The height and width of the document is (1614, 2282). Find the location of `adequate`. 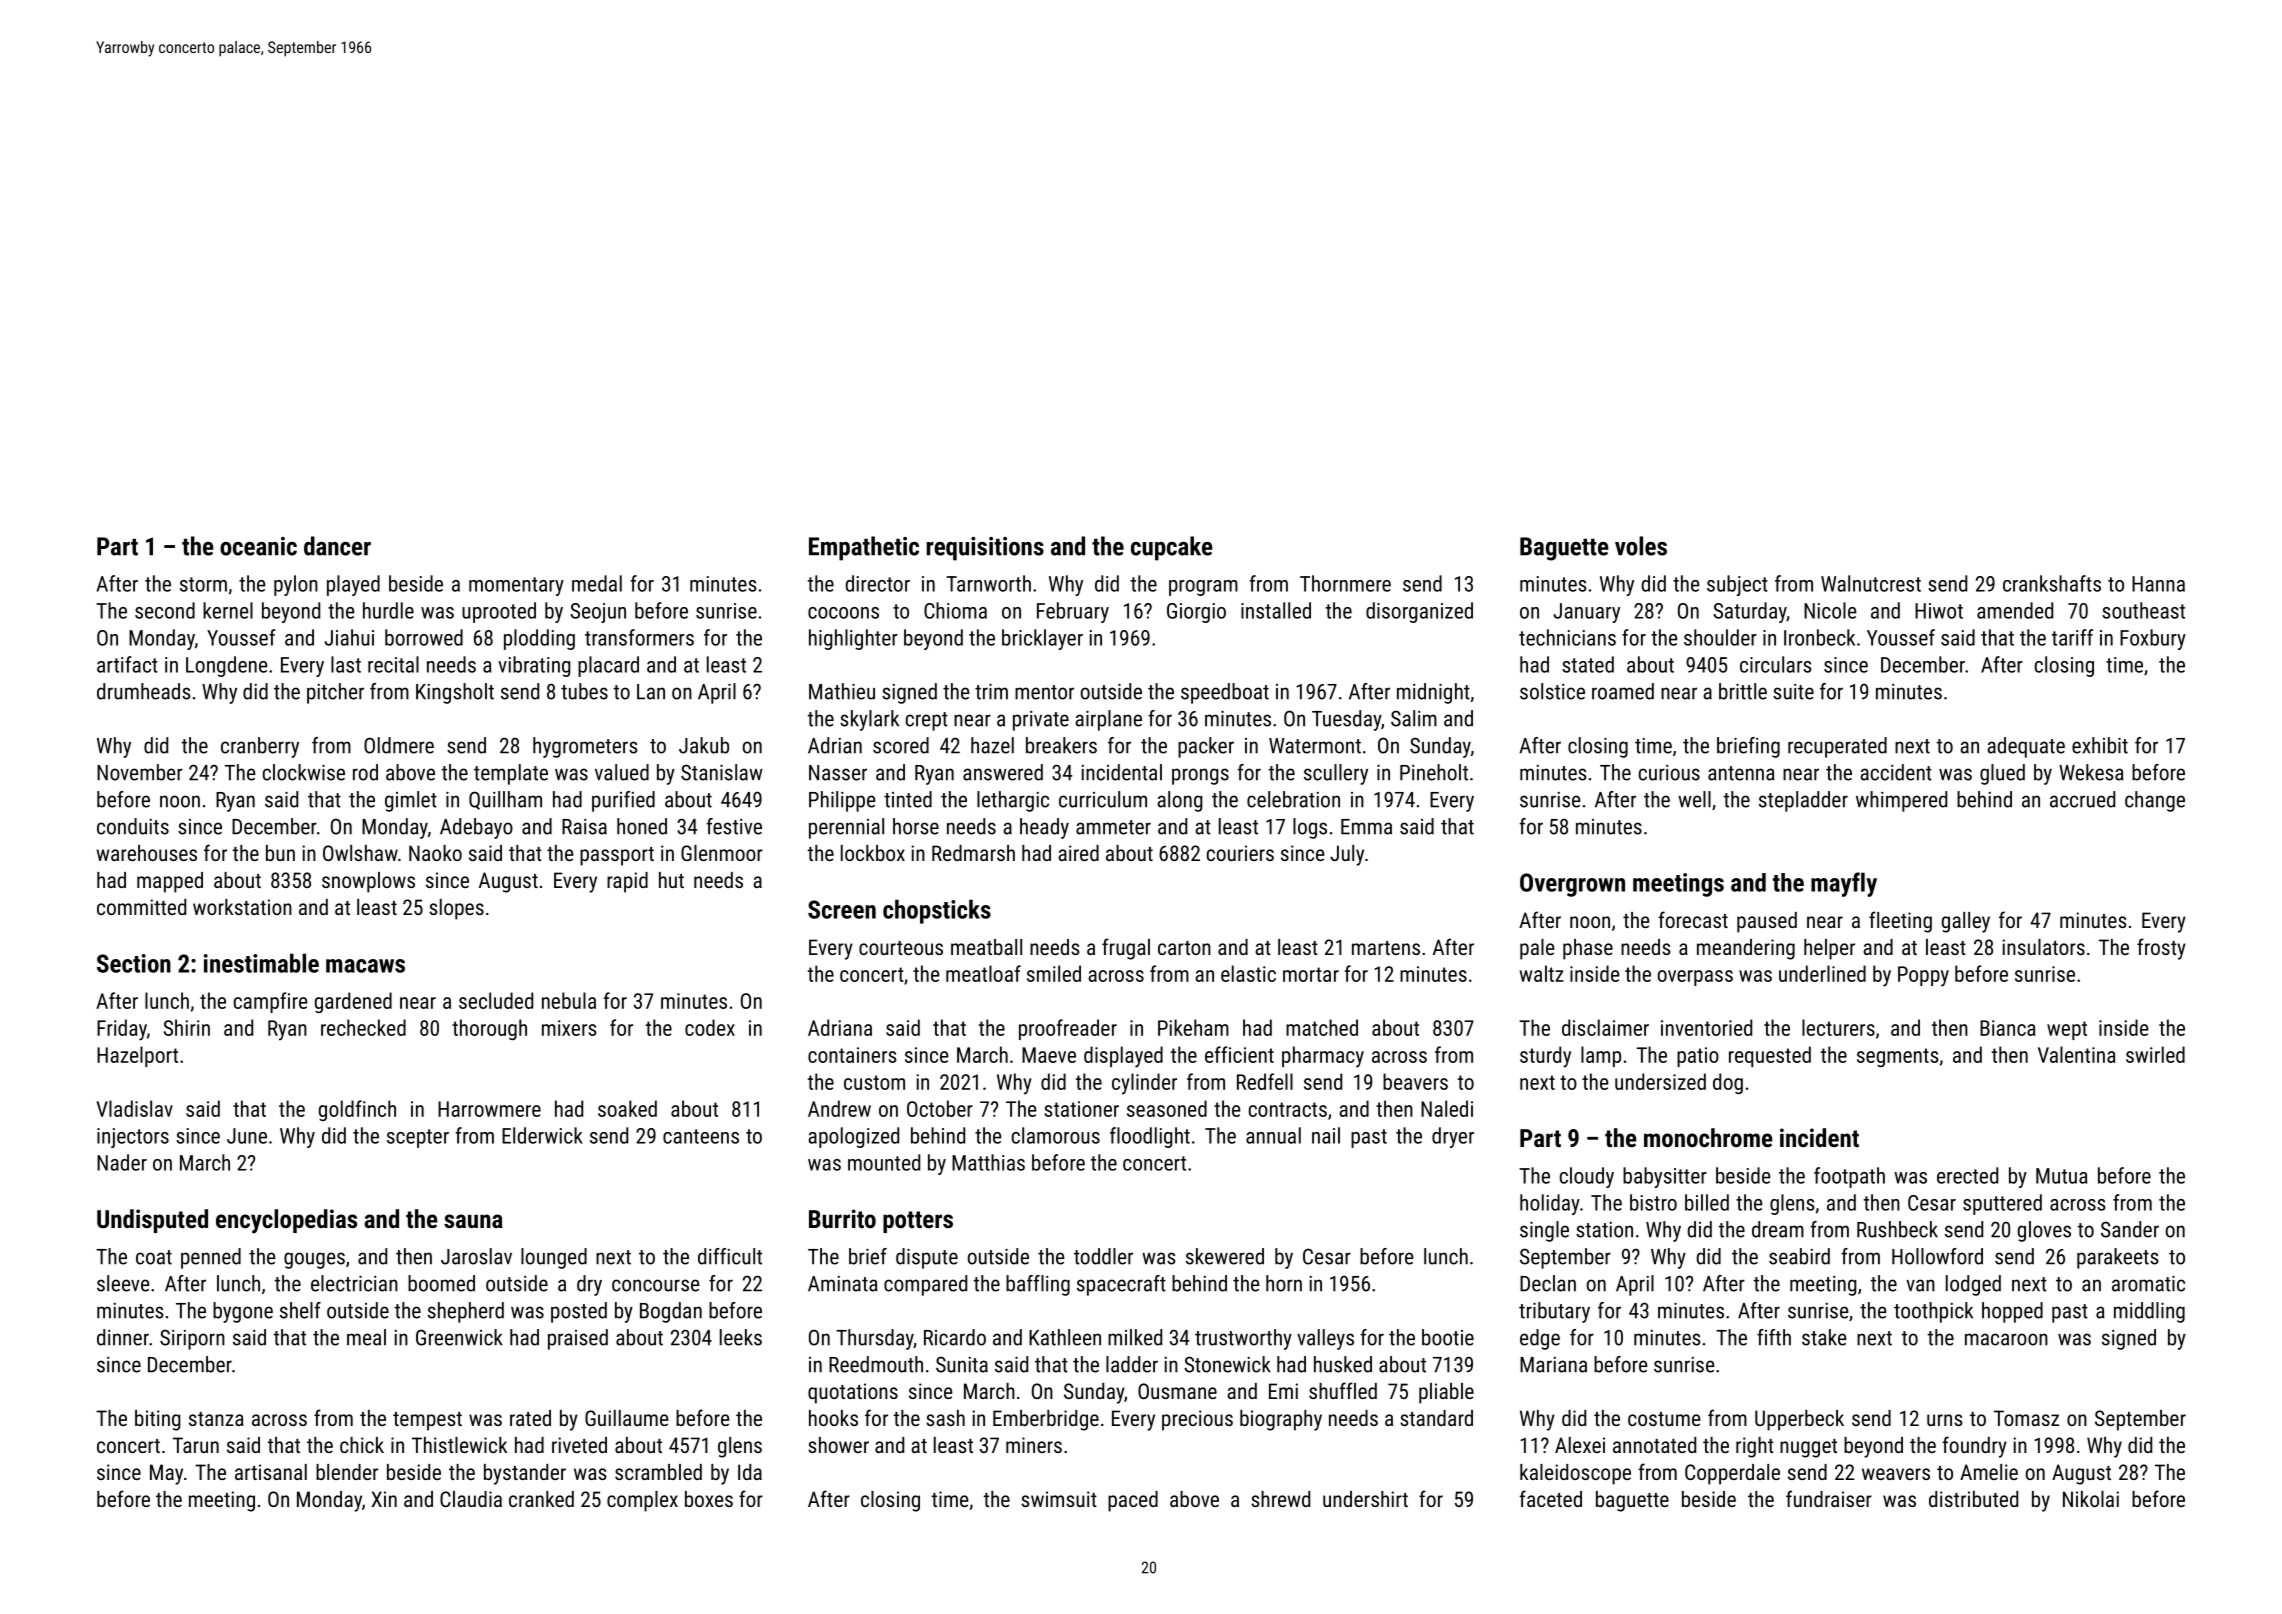

adequate is located at coordinates (2026, 747).
